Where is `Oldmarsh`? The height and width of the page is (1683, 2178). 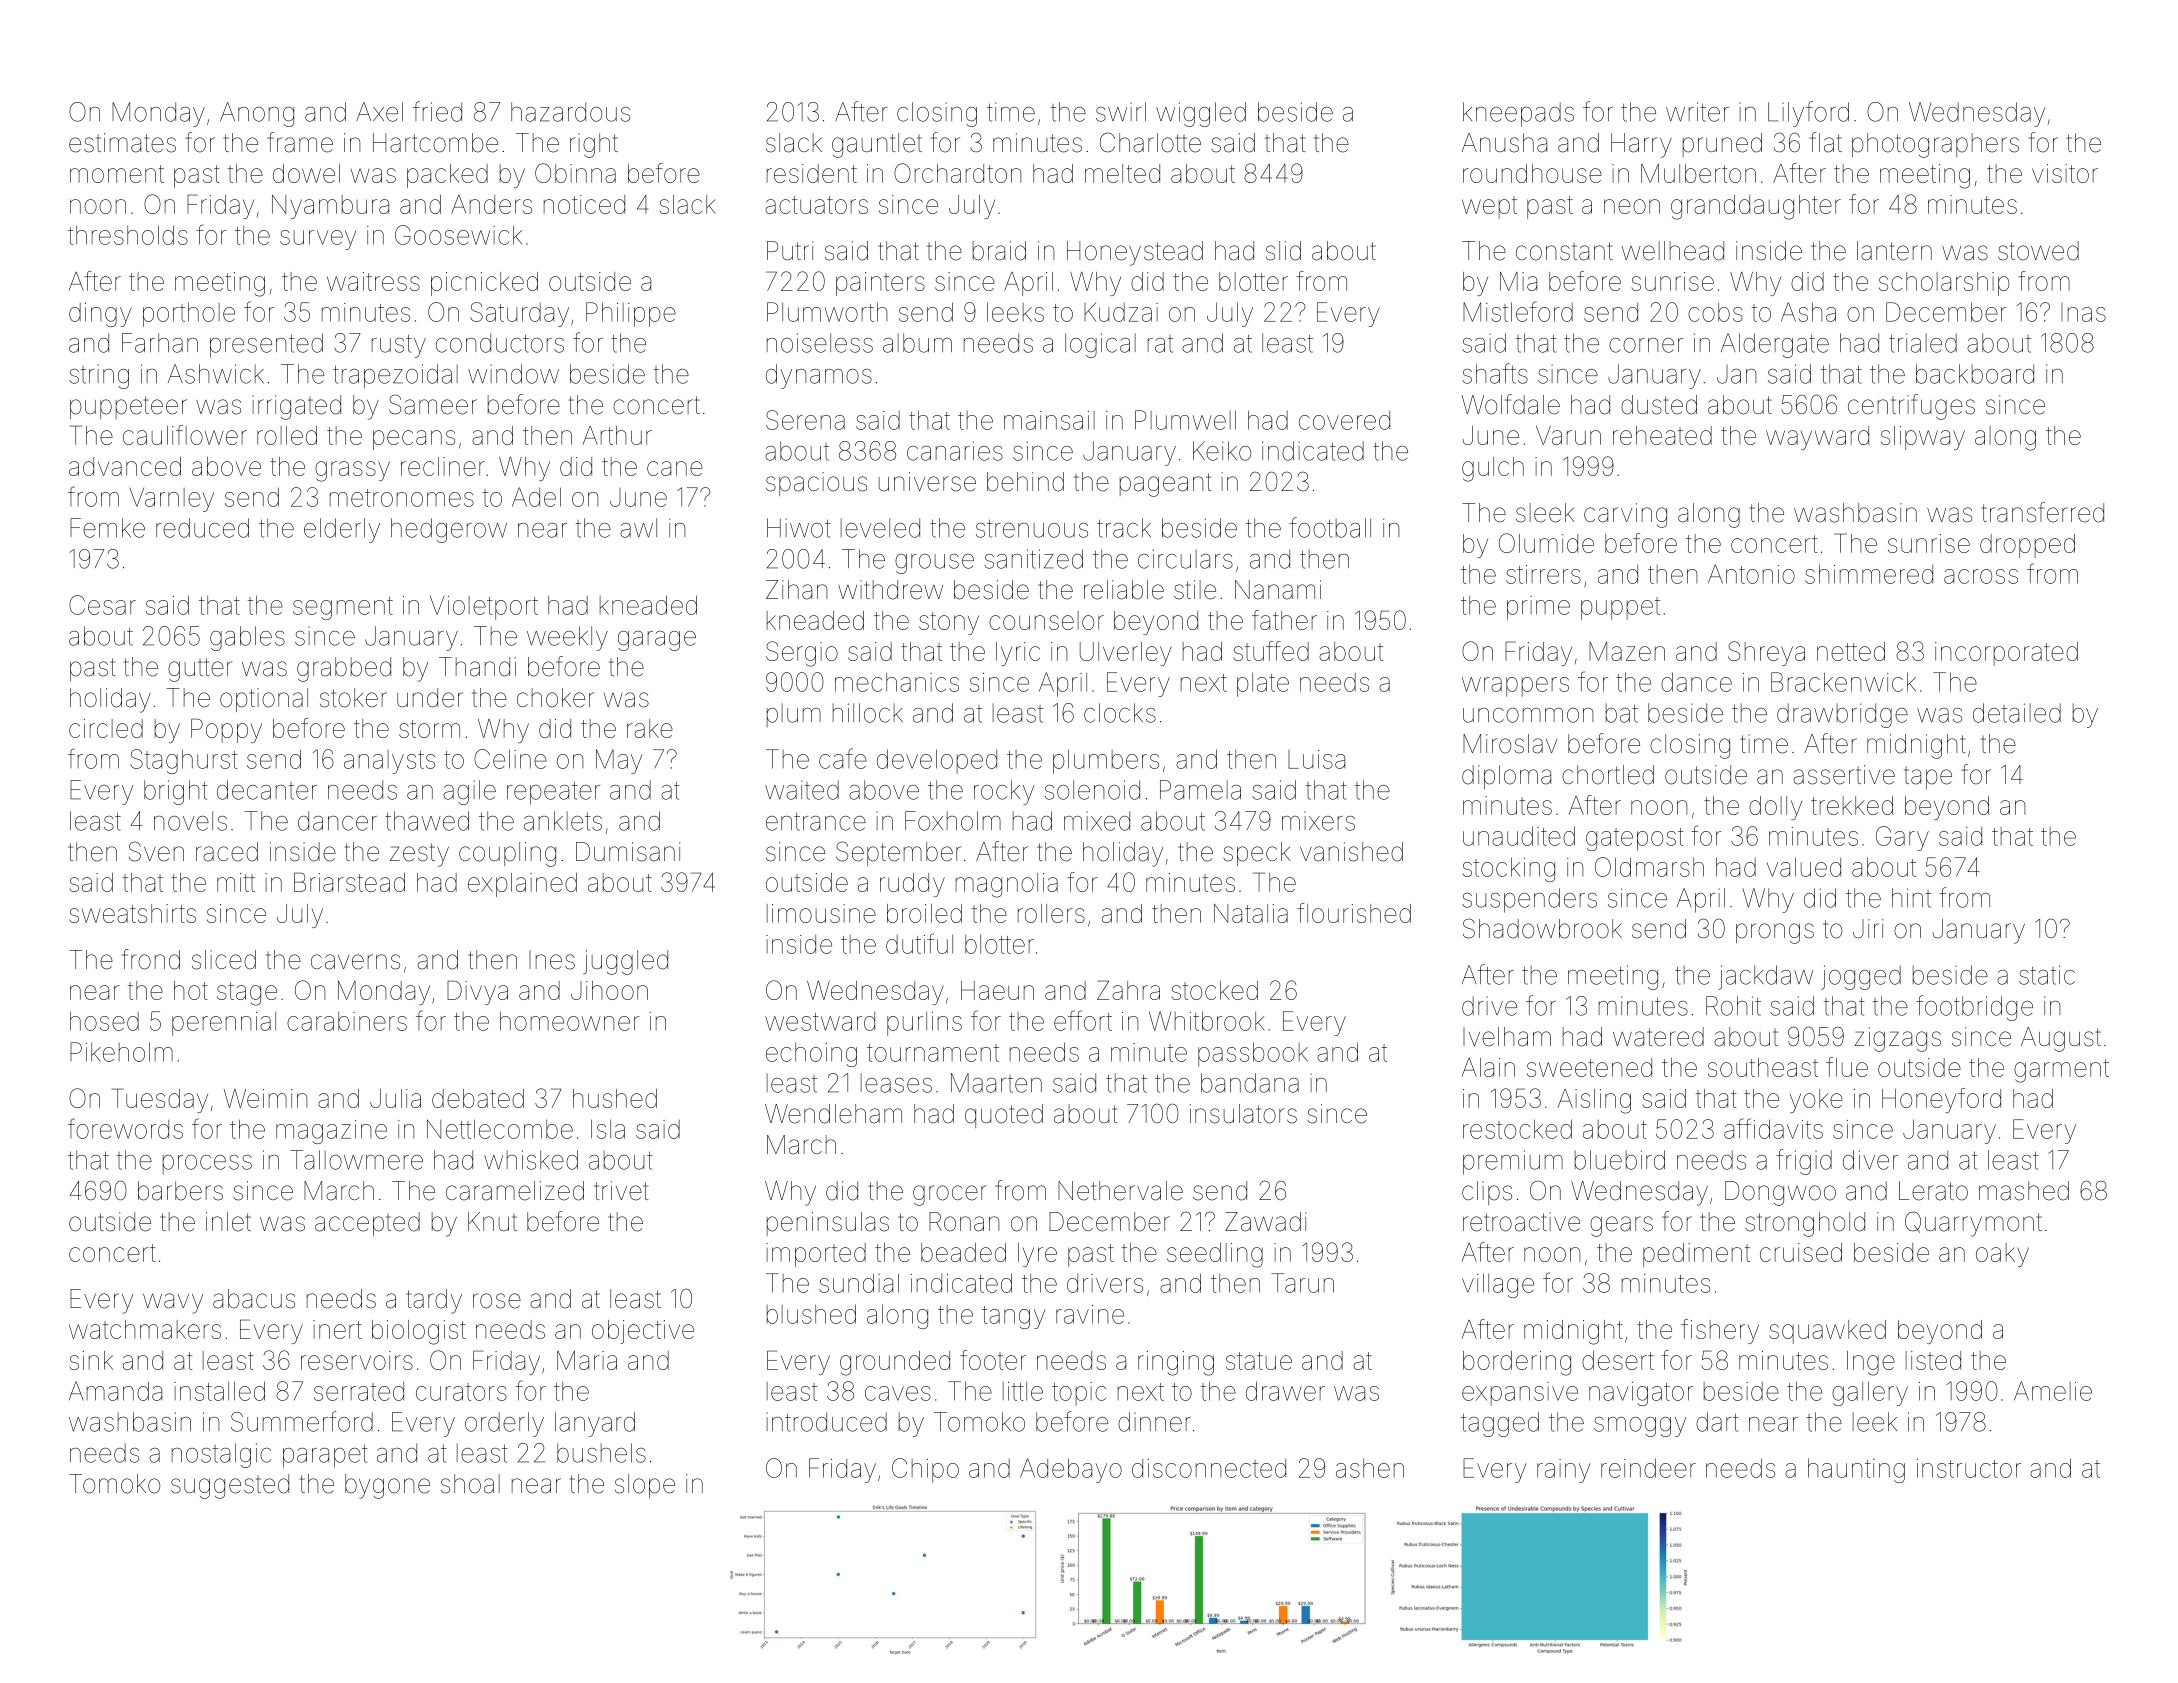
Oldmarsh is located at coordinates (1649, 867).
